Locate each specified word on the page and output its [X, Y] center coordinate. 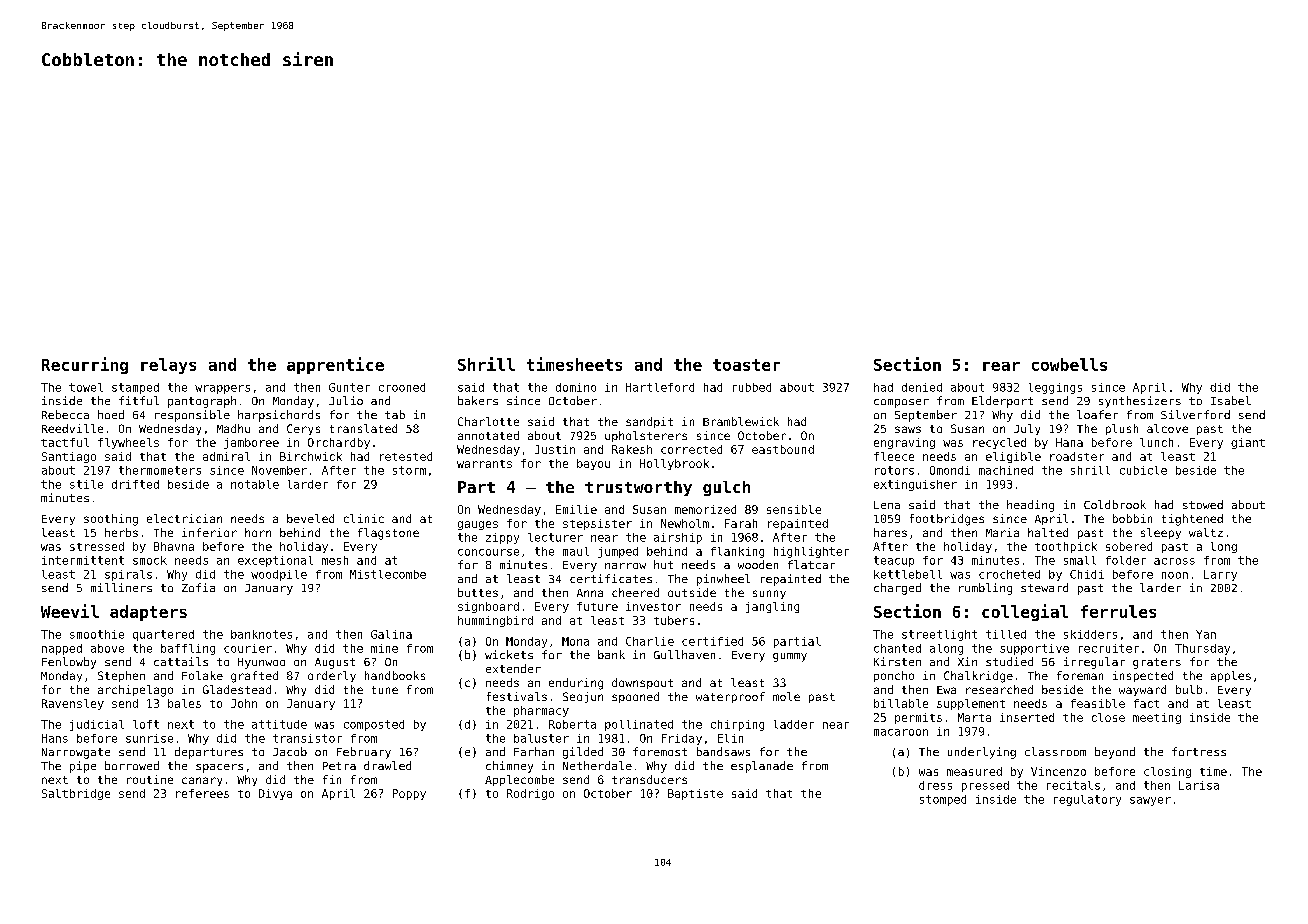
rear [1001, 366]
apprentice [335, 365]
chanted [897, 648]
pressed [985, 786]
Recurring [85, 365]
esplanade [762, 767]
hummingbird [495, 621]
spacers [219, 768]
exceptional [275, 561]
